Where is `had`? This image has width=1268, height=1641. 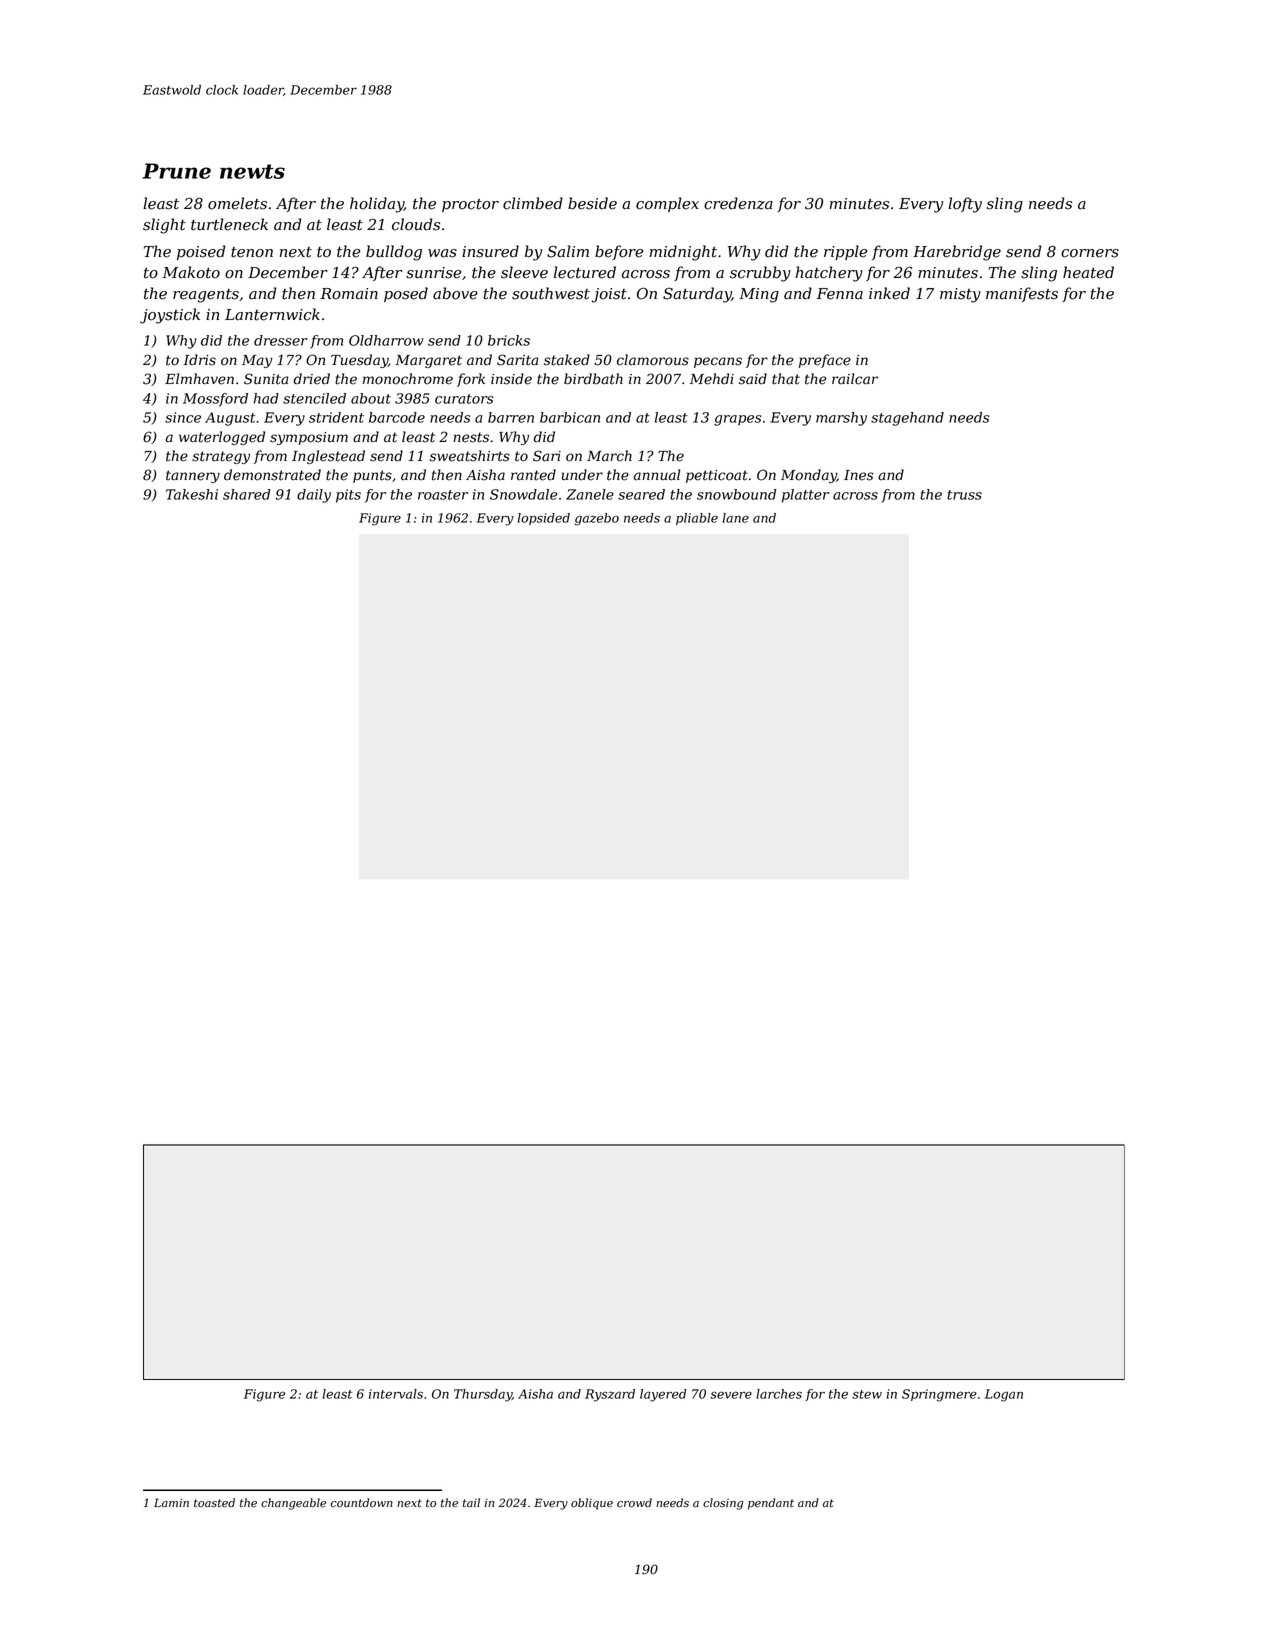 had is located at coordinates (266, 398).
